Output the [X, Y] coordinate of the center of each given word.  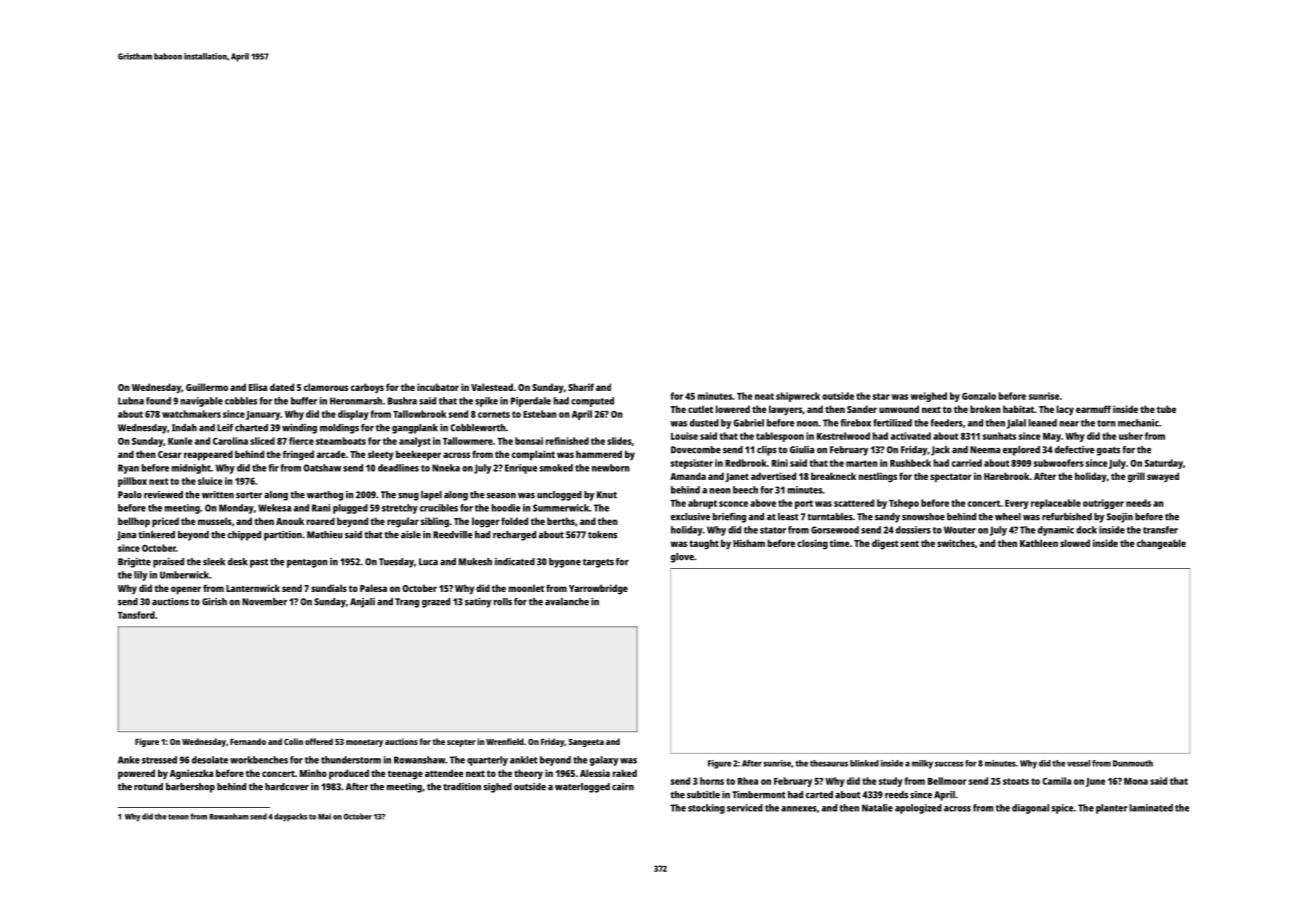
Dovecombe [696, 450]
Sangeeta [586, 743]
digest [885, 544]
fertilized [892, 423]
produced [349, 774]
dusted [704, 423]
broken [985, 409]
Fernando [248, 741]
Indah [184, 428]
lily [140, 576]
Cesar [170, 454]
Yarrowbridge [598, 589]
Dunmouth [1133, 763]
